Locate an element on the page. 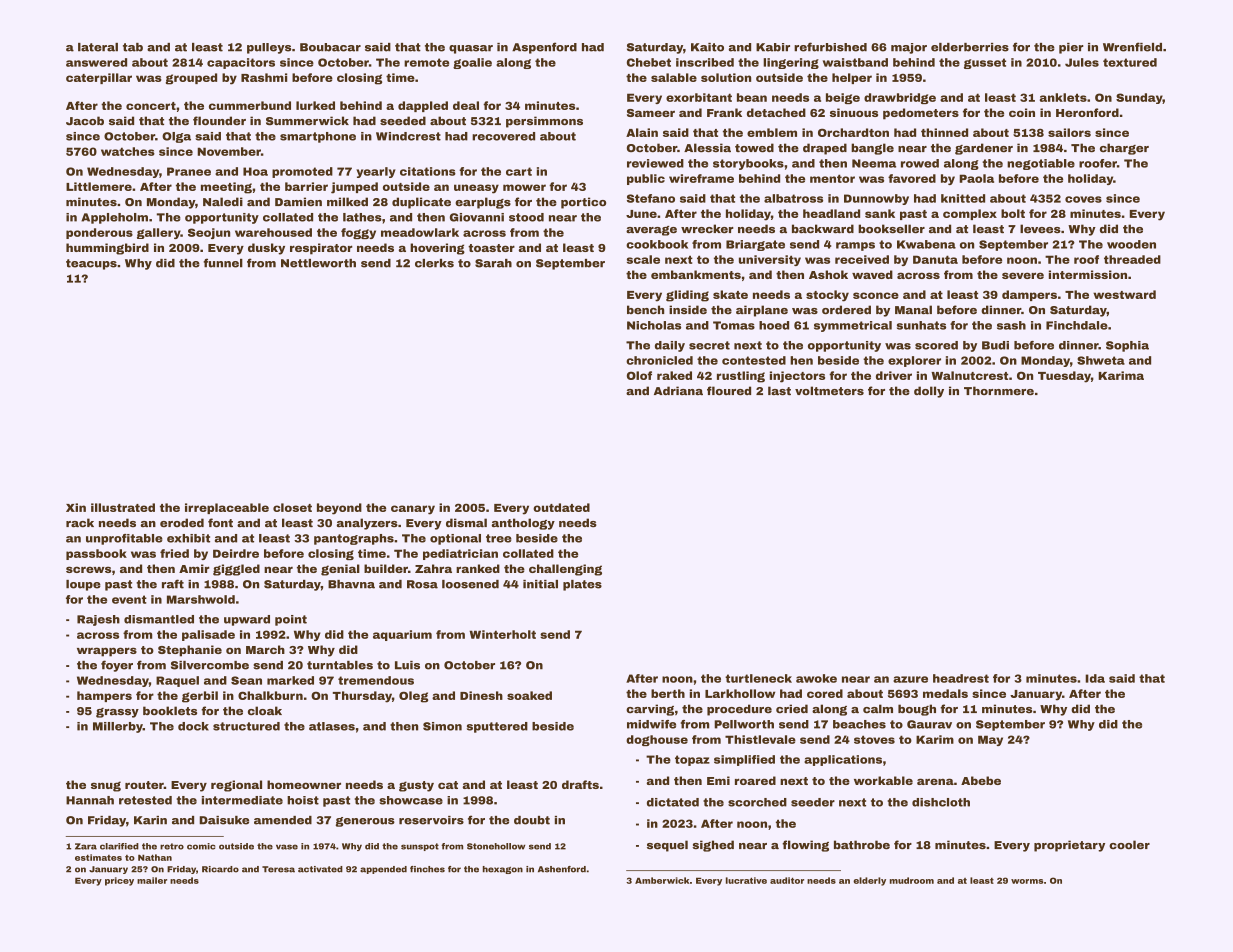  persimmons is located at coordinates (544, 122).
